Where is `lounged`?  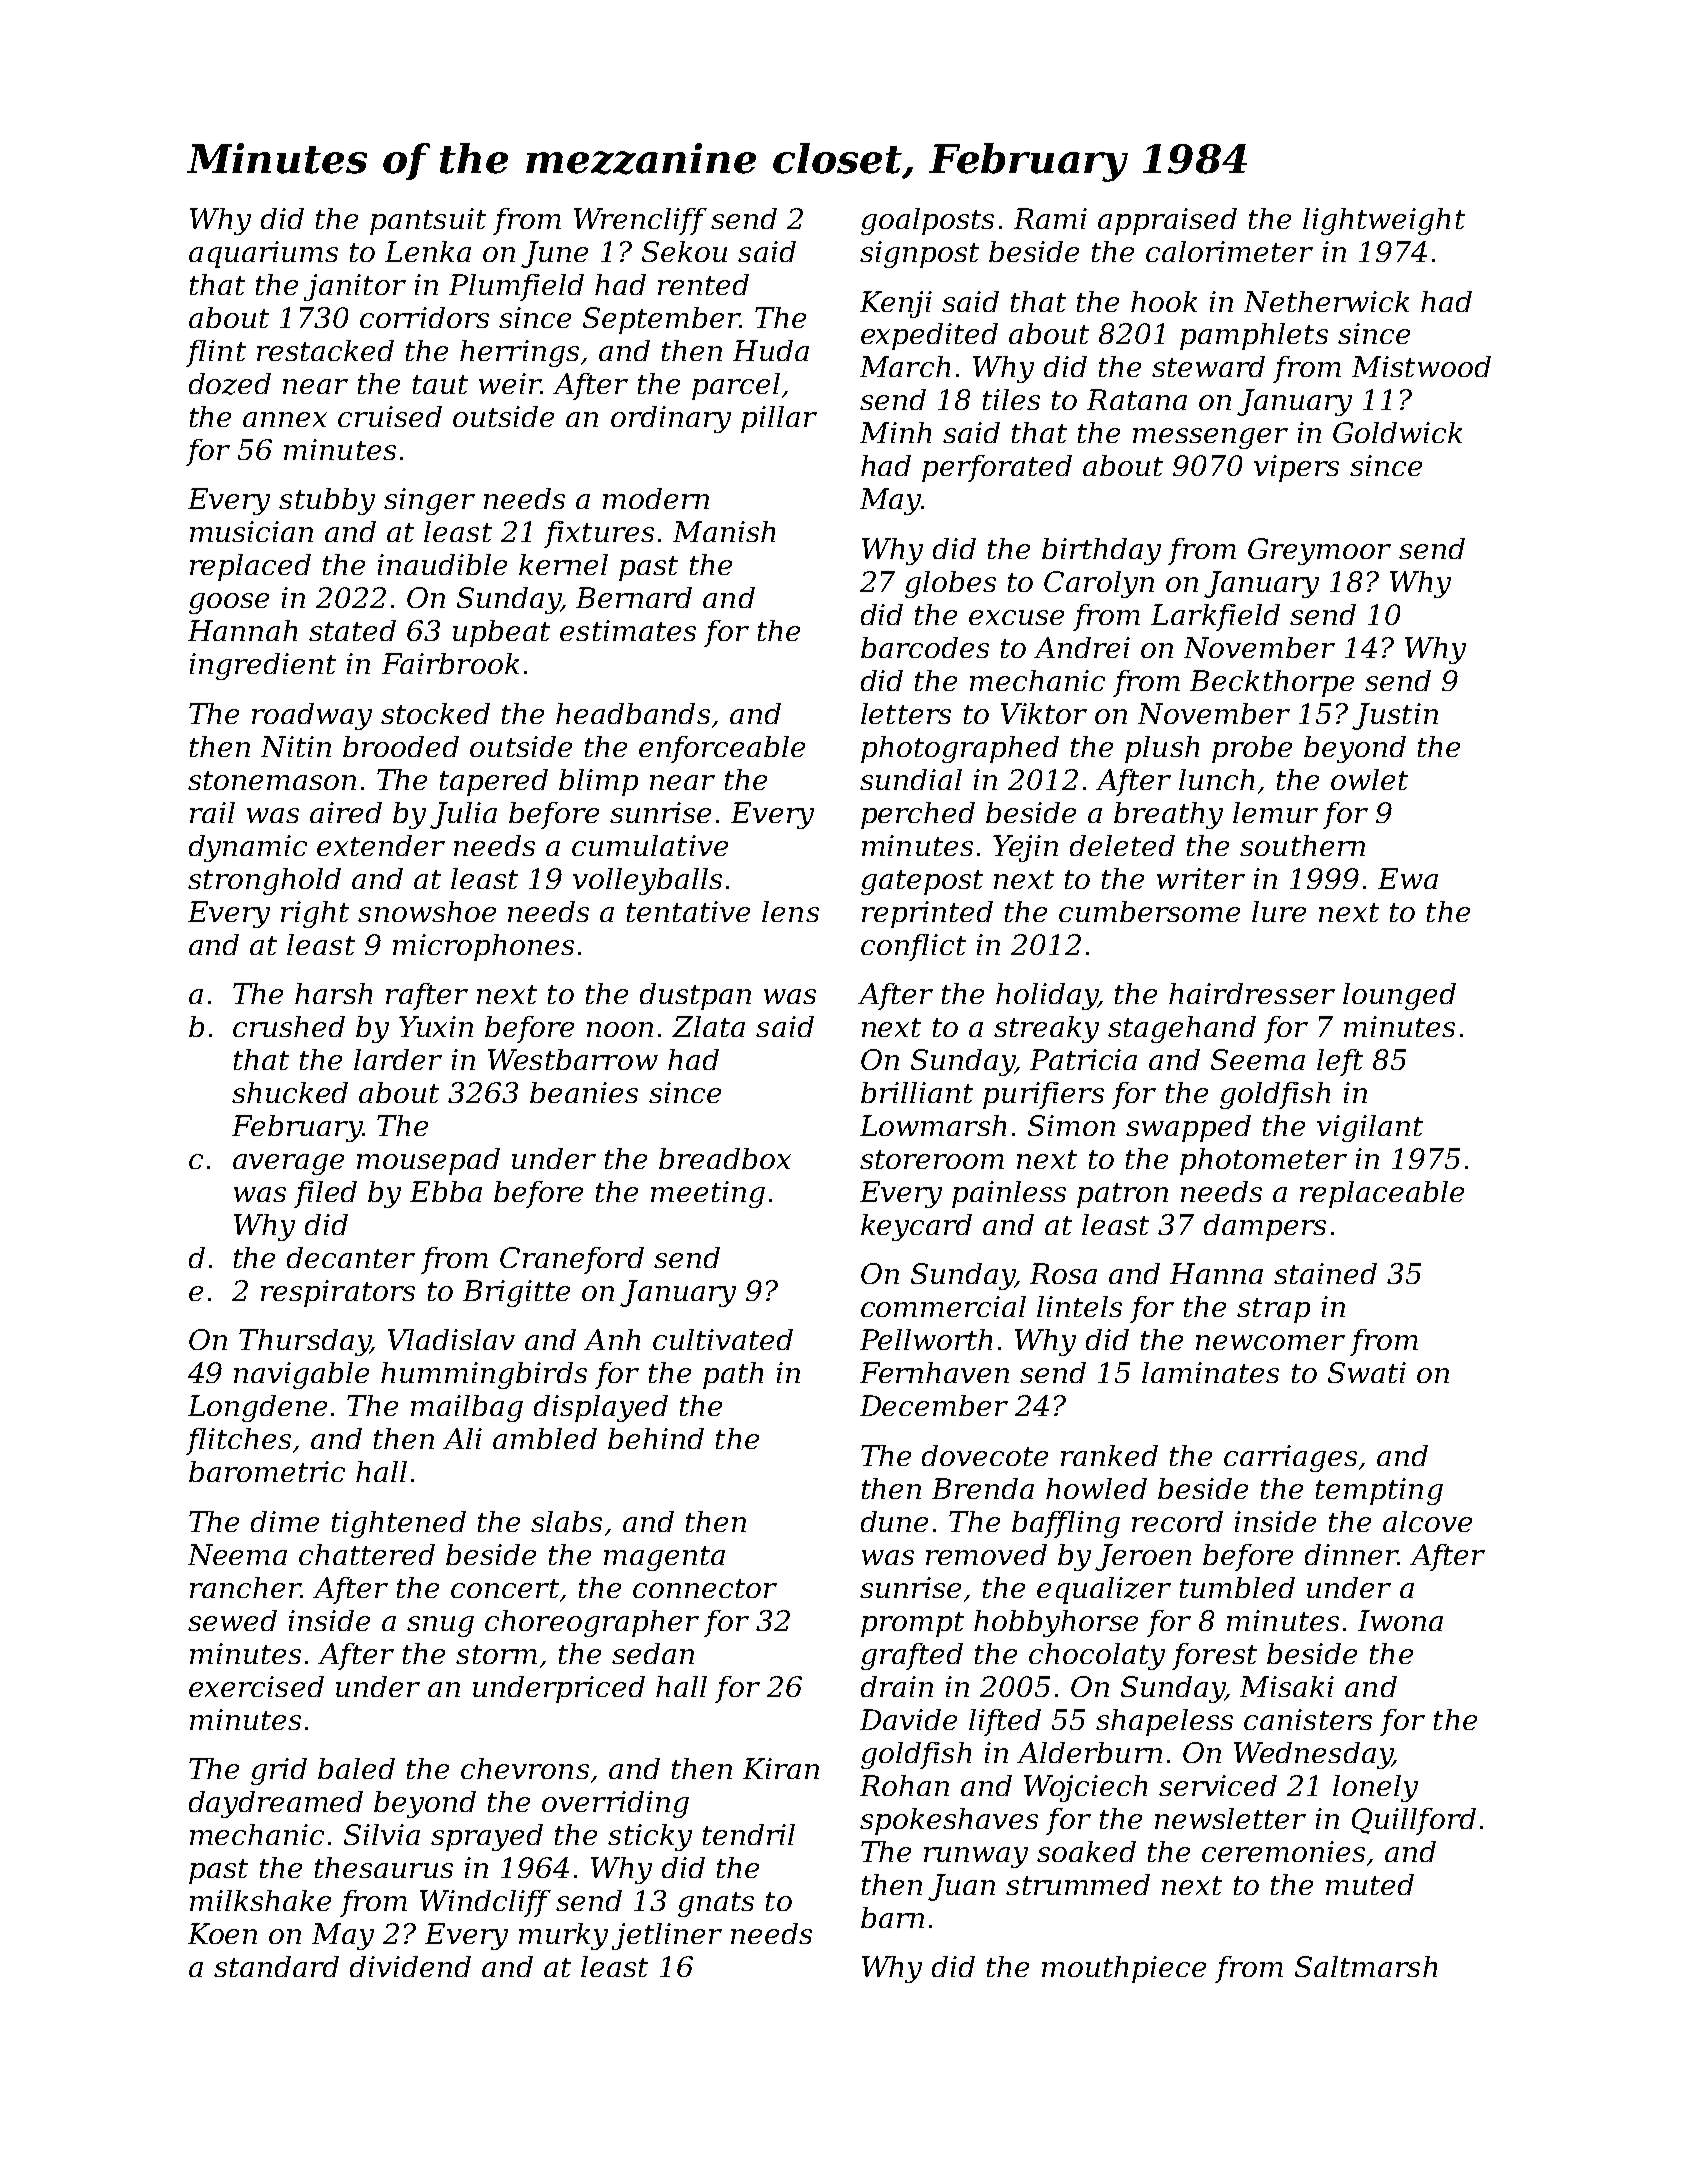
lounged is located at coordinates (1399, 996).
